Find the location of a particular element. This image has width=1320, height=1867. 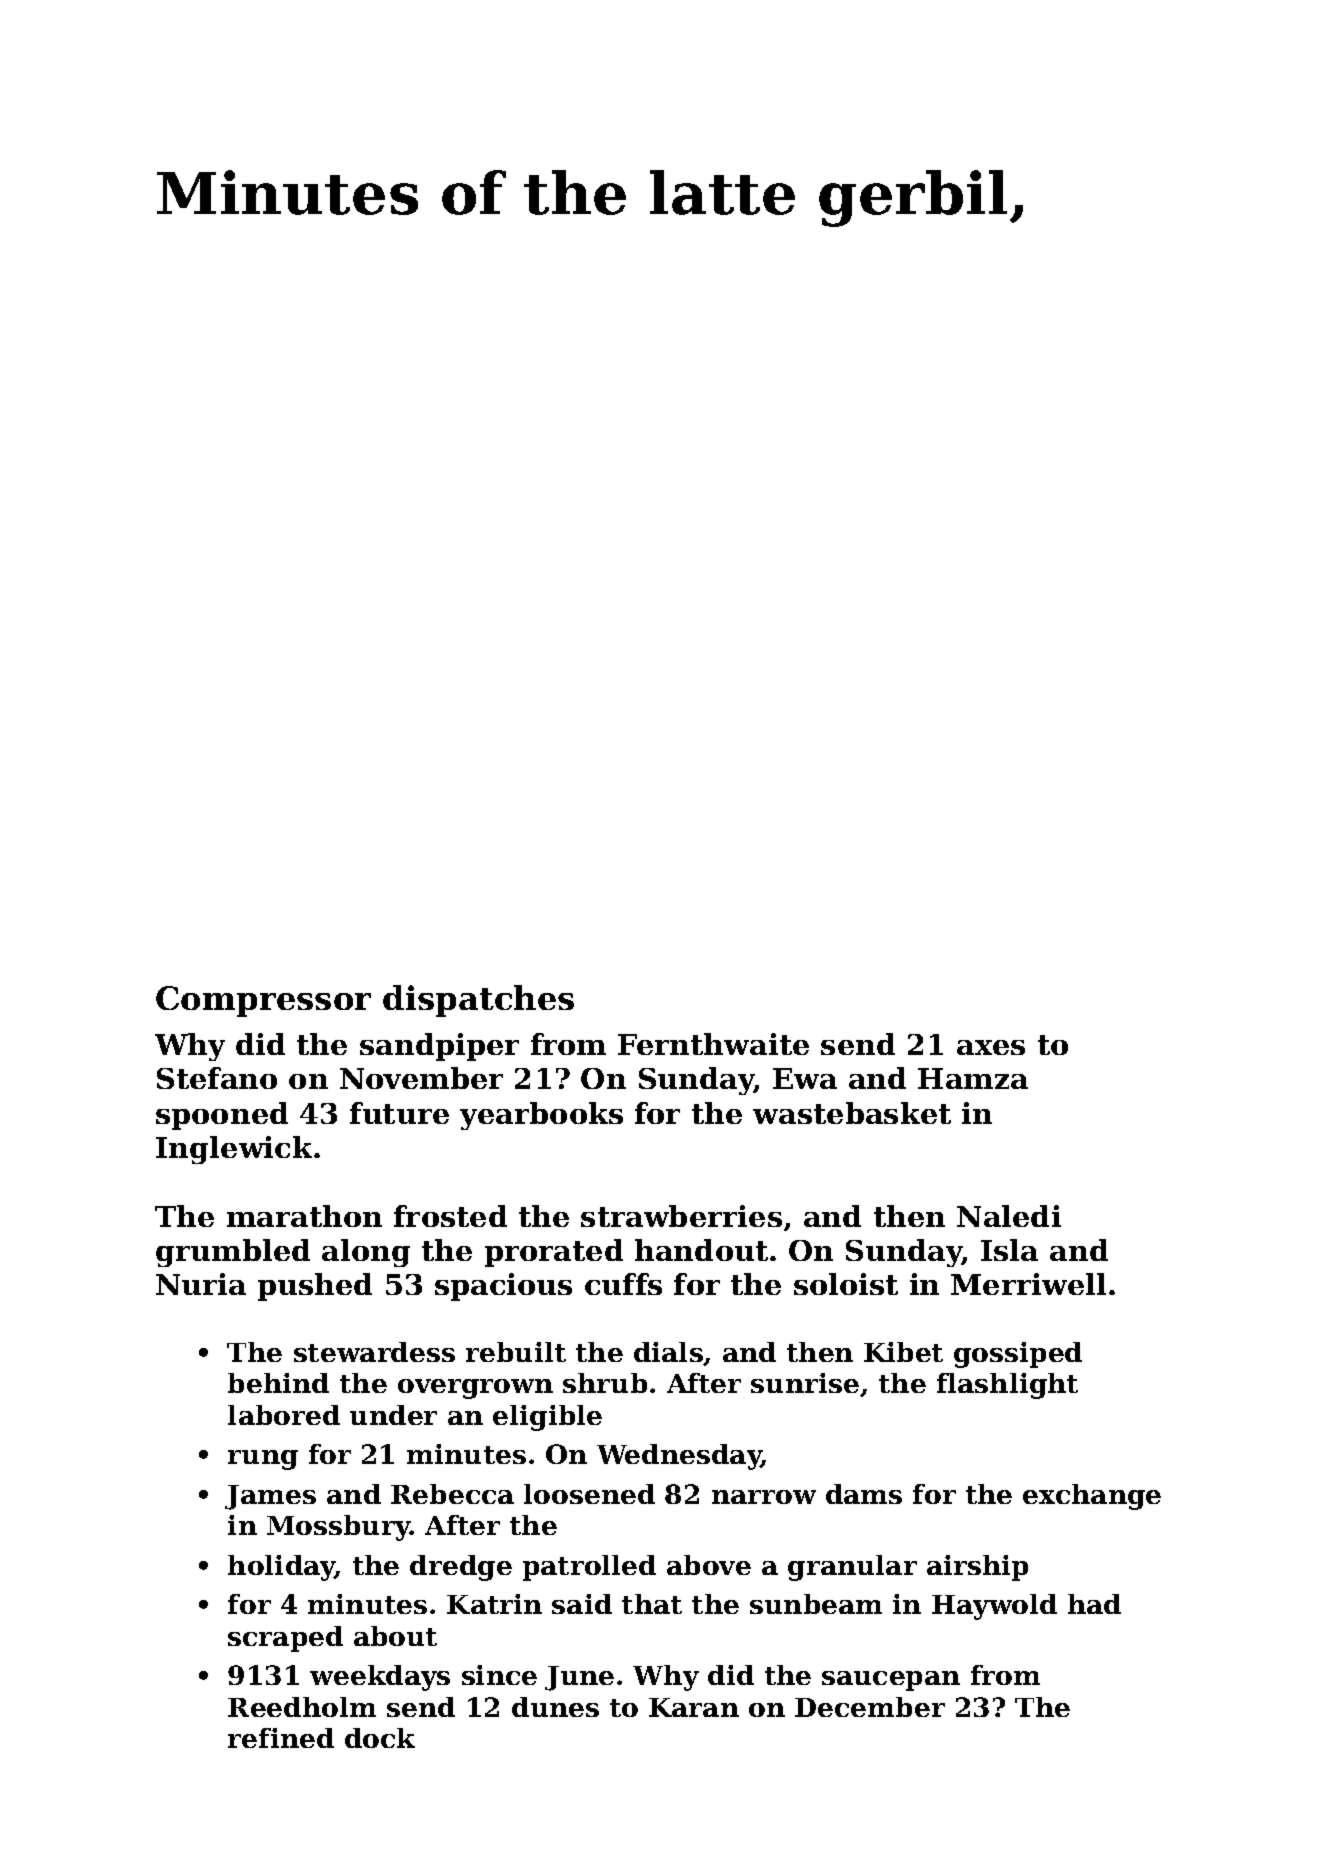

holiday is located at coordinates (281, 1568).
